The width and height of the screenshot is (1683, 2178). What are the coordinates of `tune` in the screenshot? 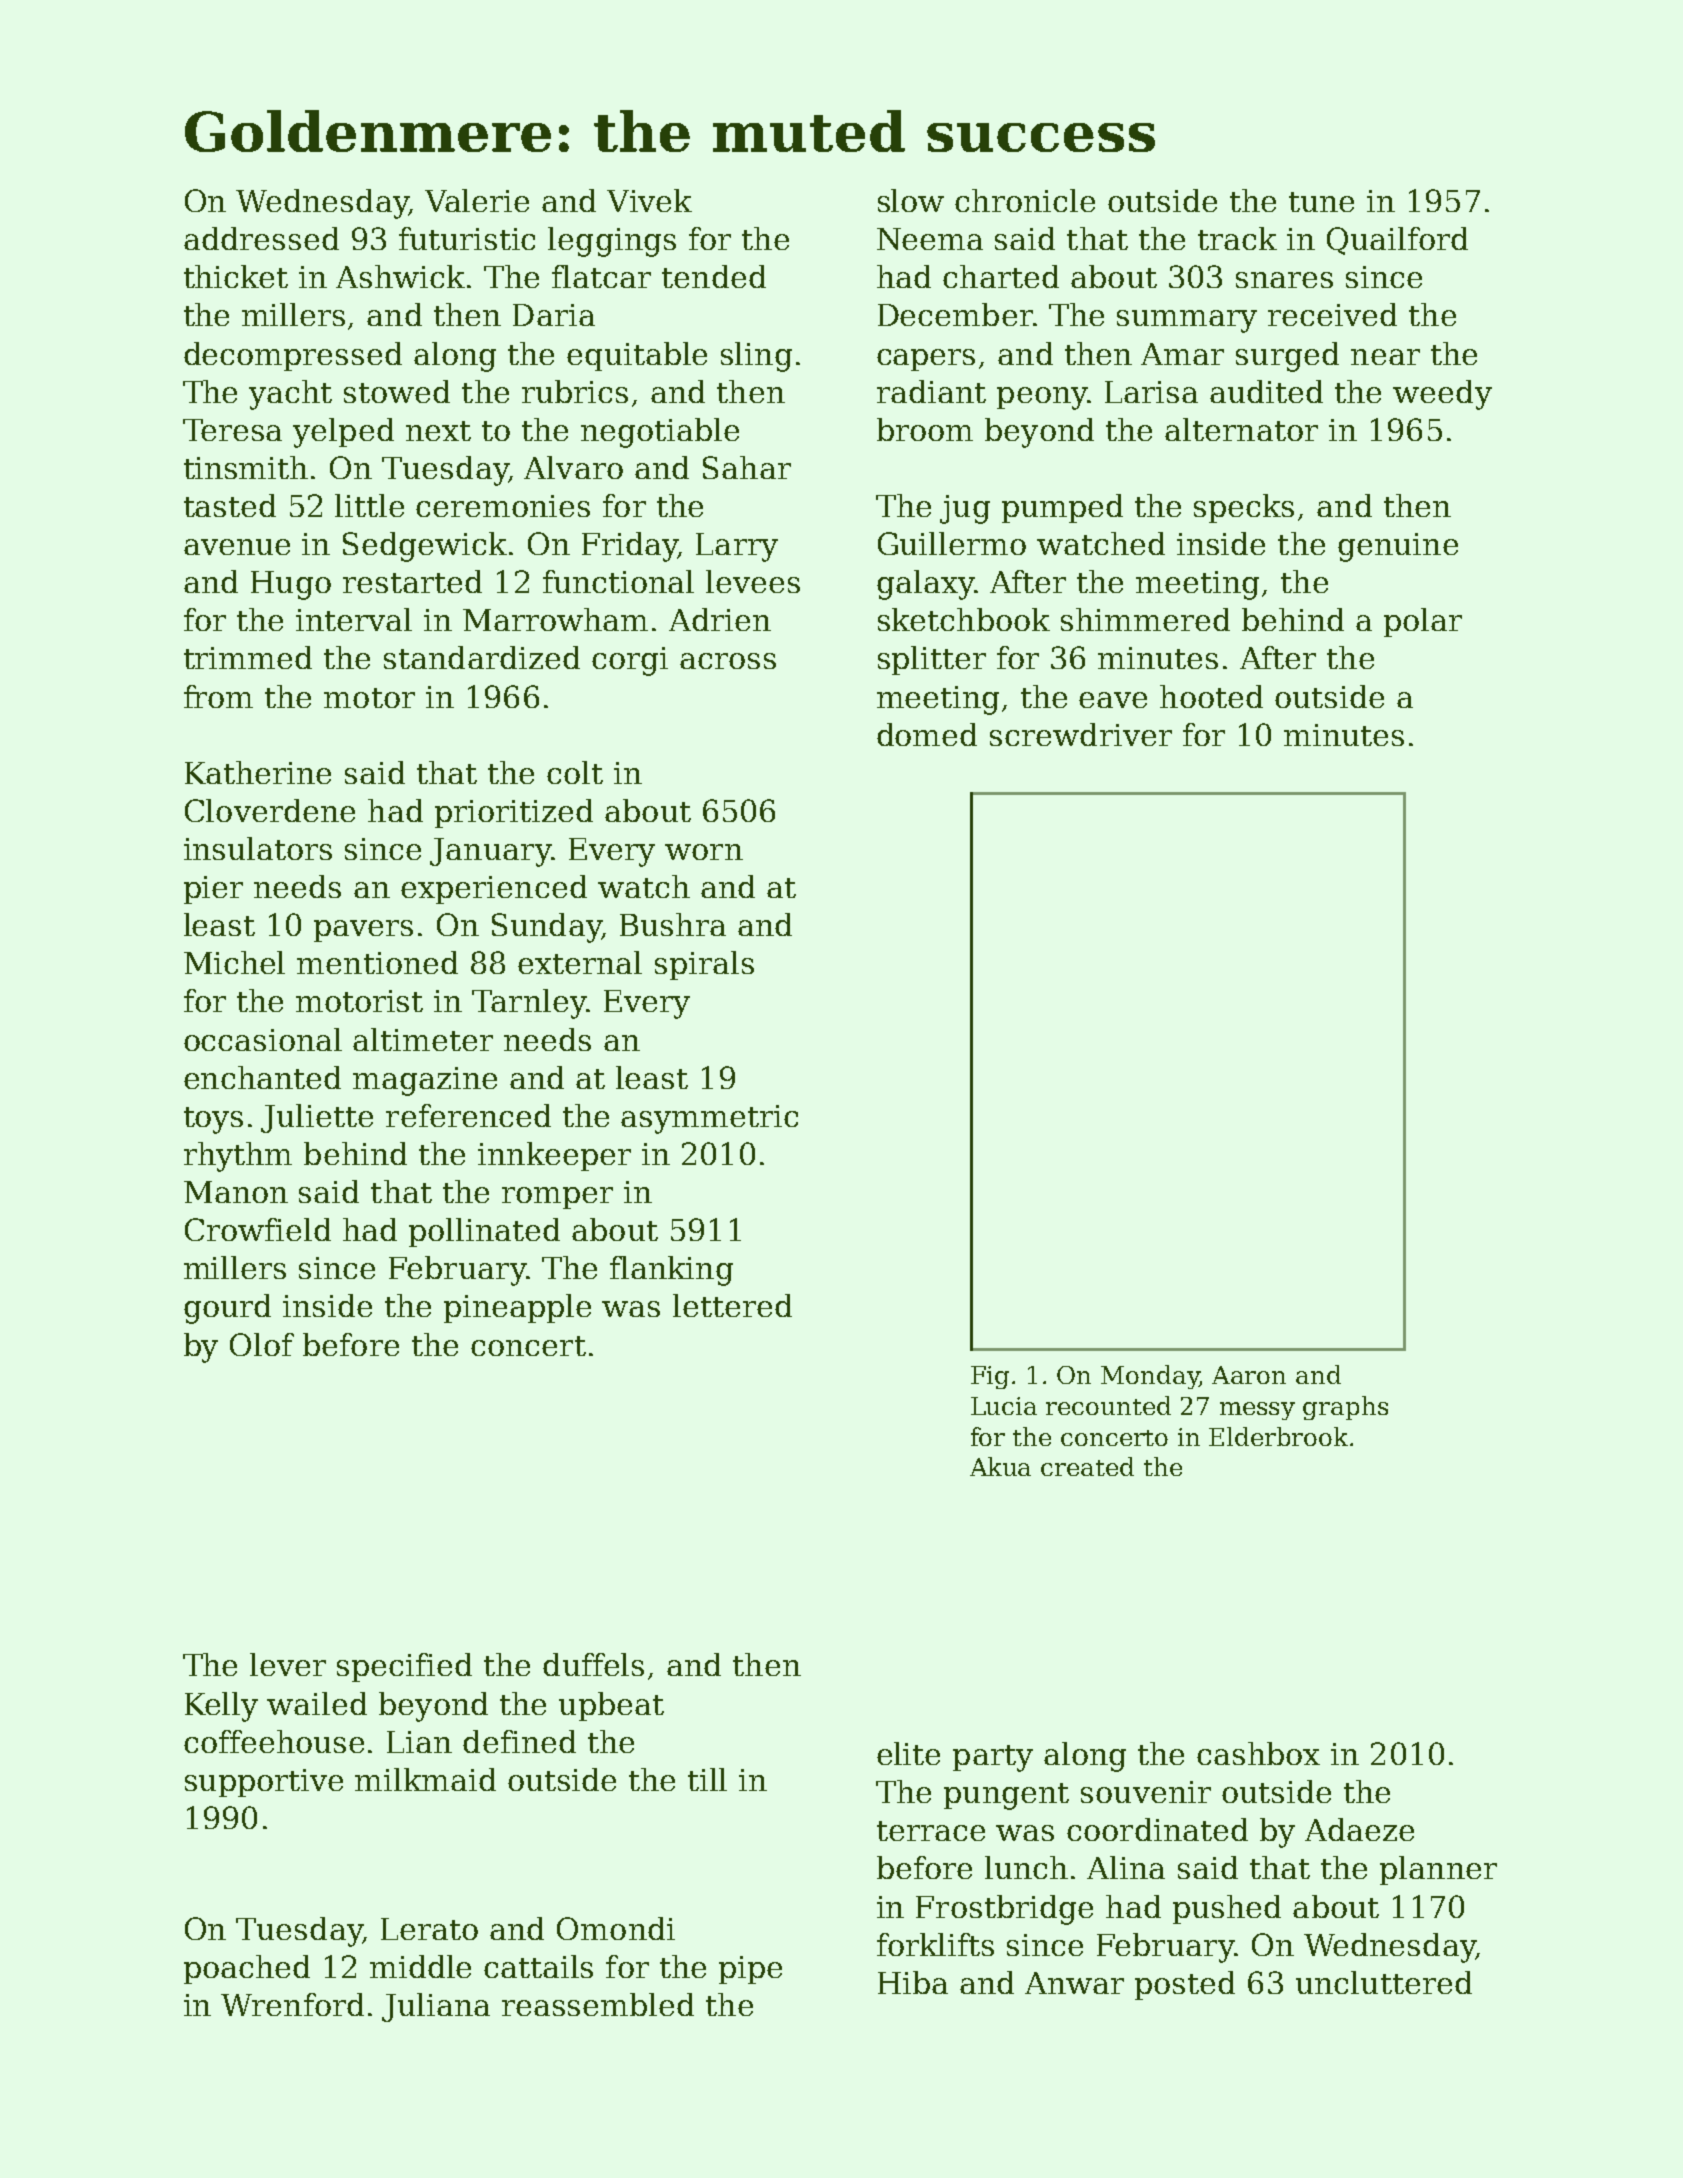 It's located at (1321, 202).
